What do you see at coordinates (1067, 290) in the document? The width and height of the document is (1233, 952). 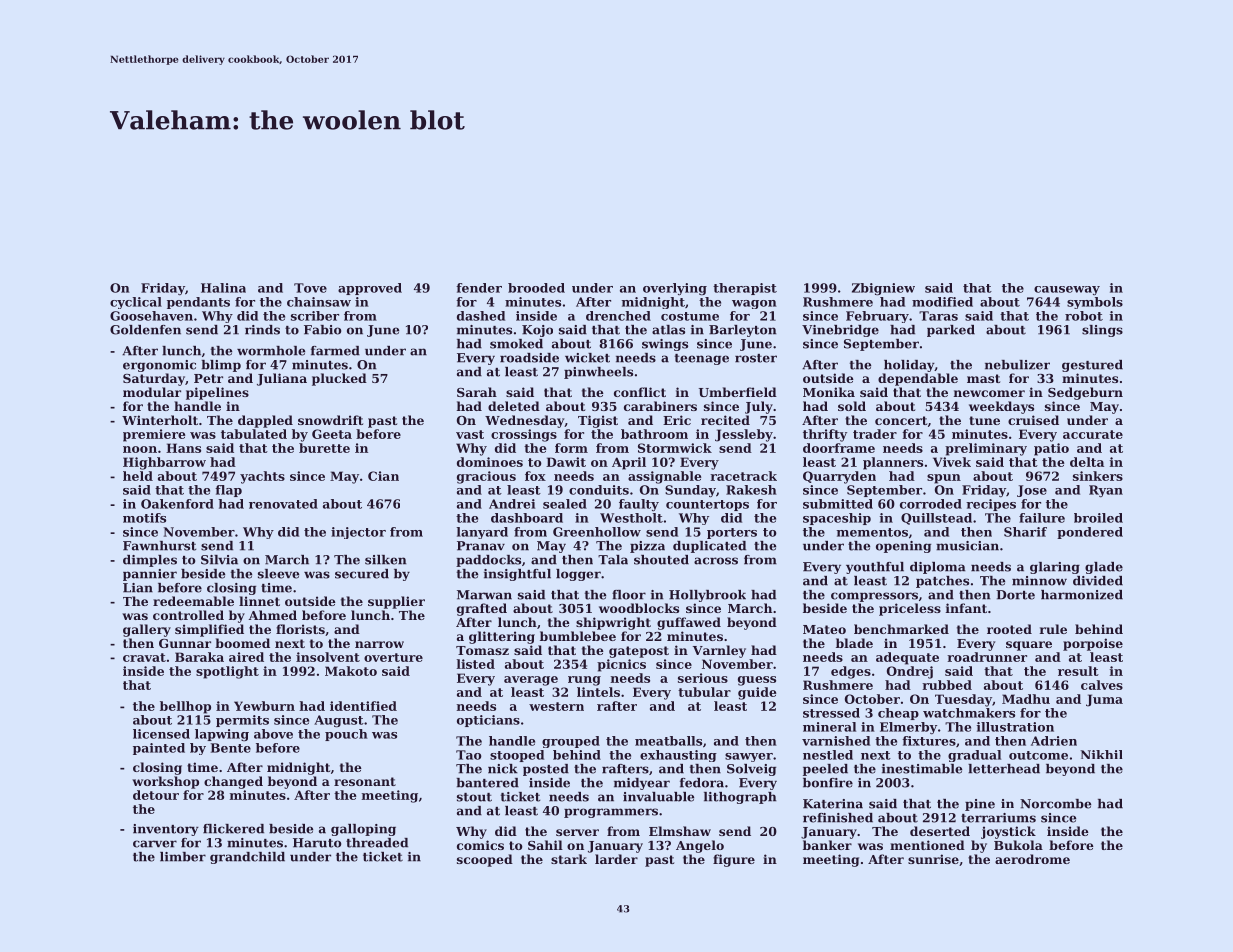 I see `causeway` at bounding box center [1067, 290].
